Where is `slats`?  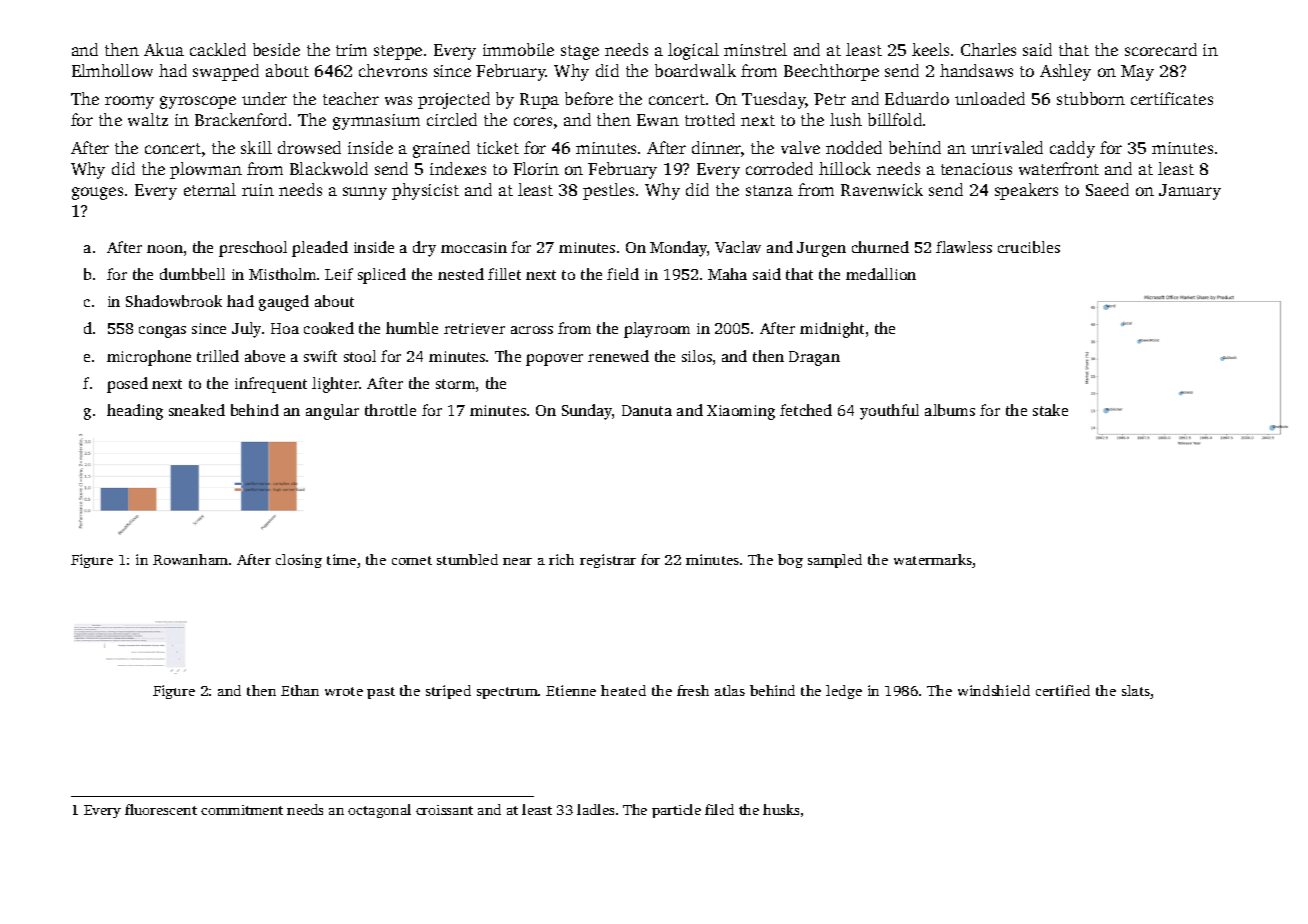
slats is located at coordinates (1136, 692).
